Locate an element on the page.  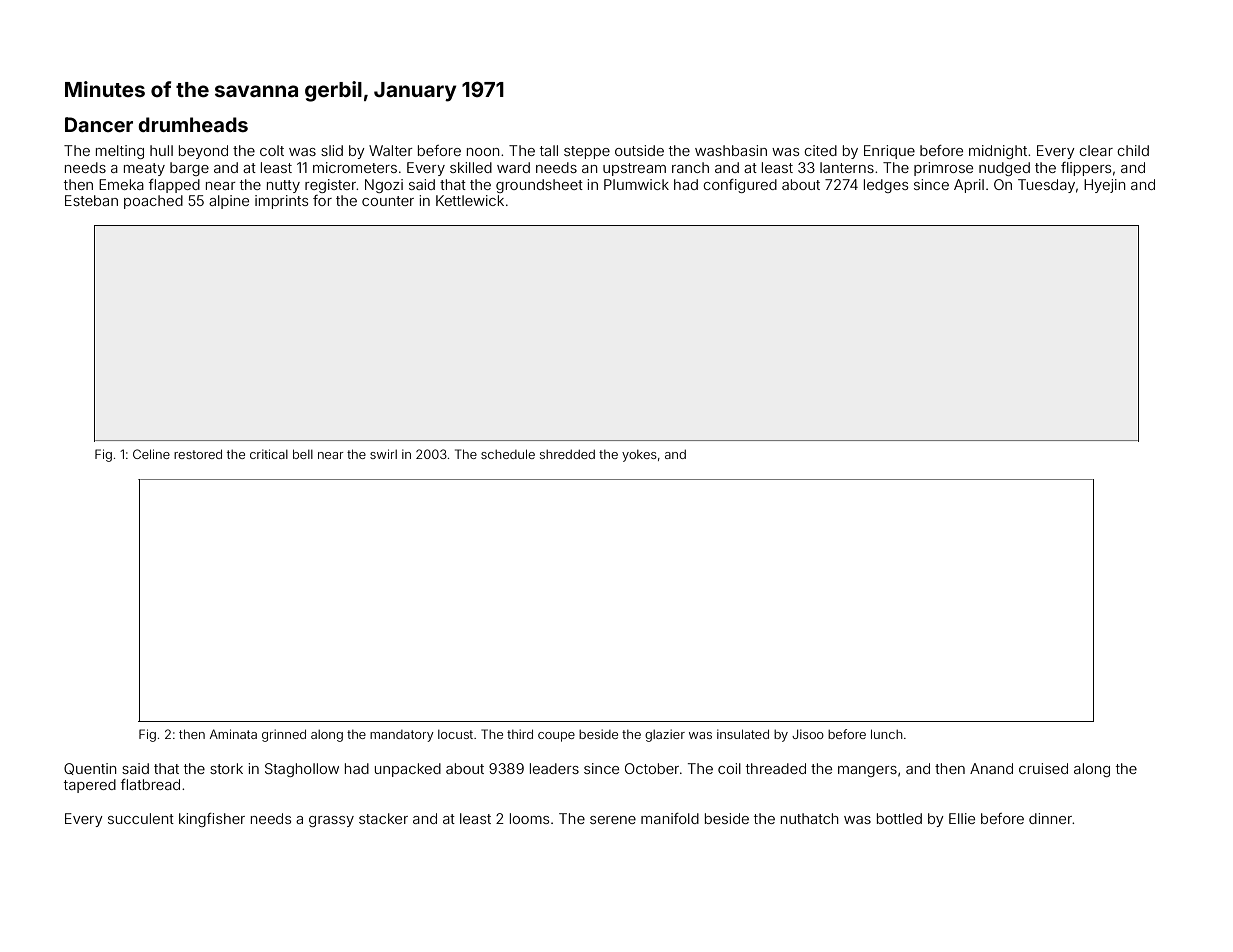
yokes is located at coordinates (639, 456).
